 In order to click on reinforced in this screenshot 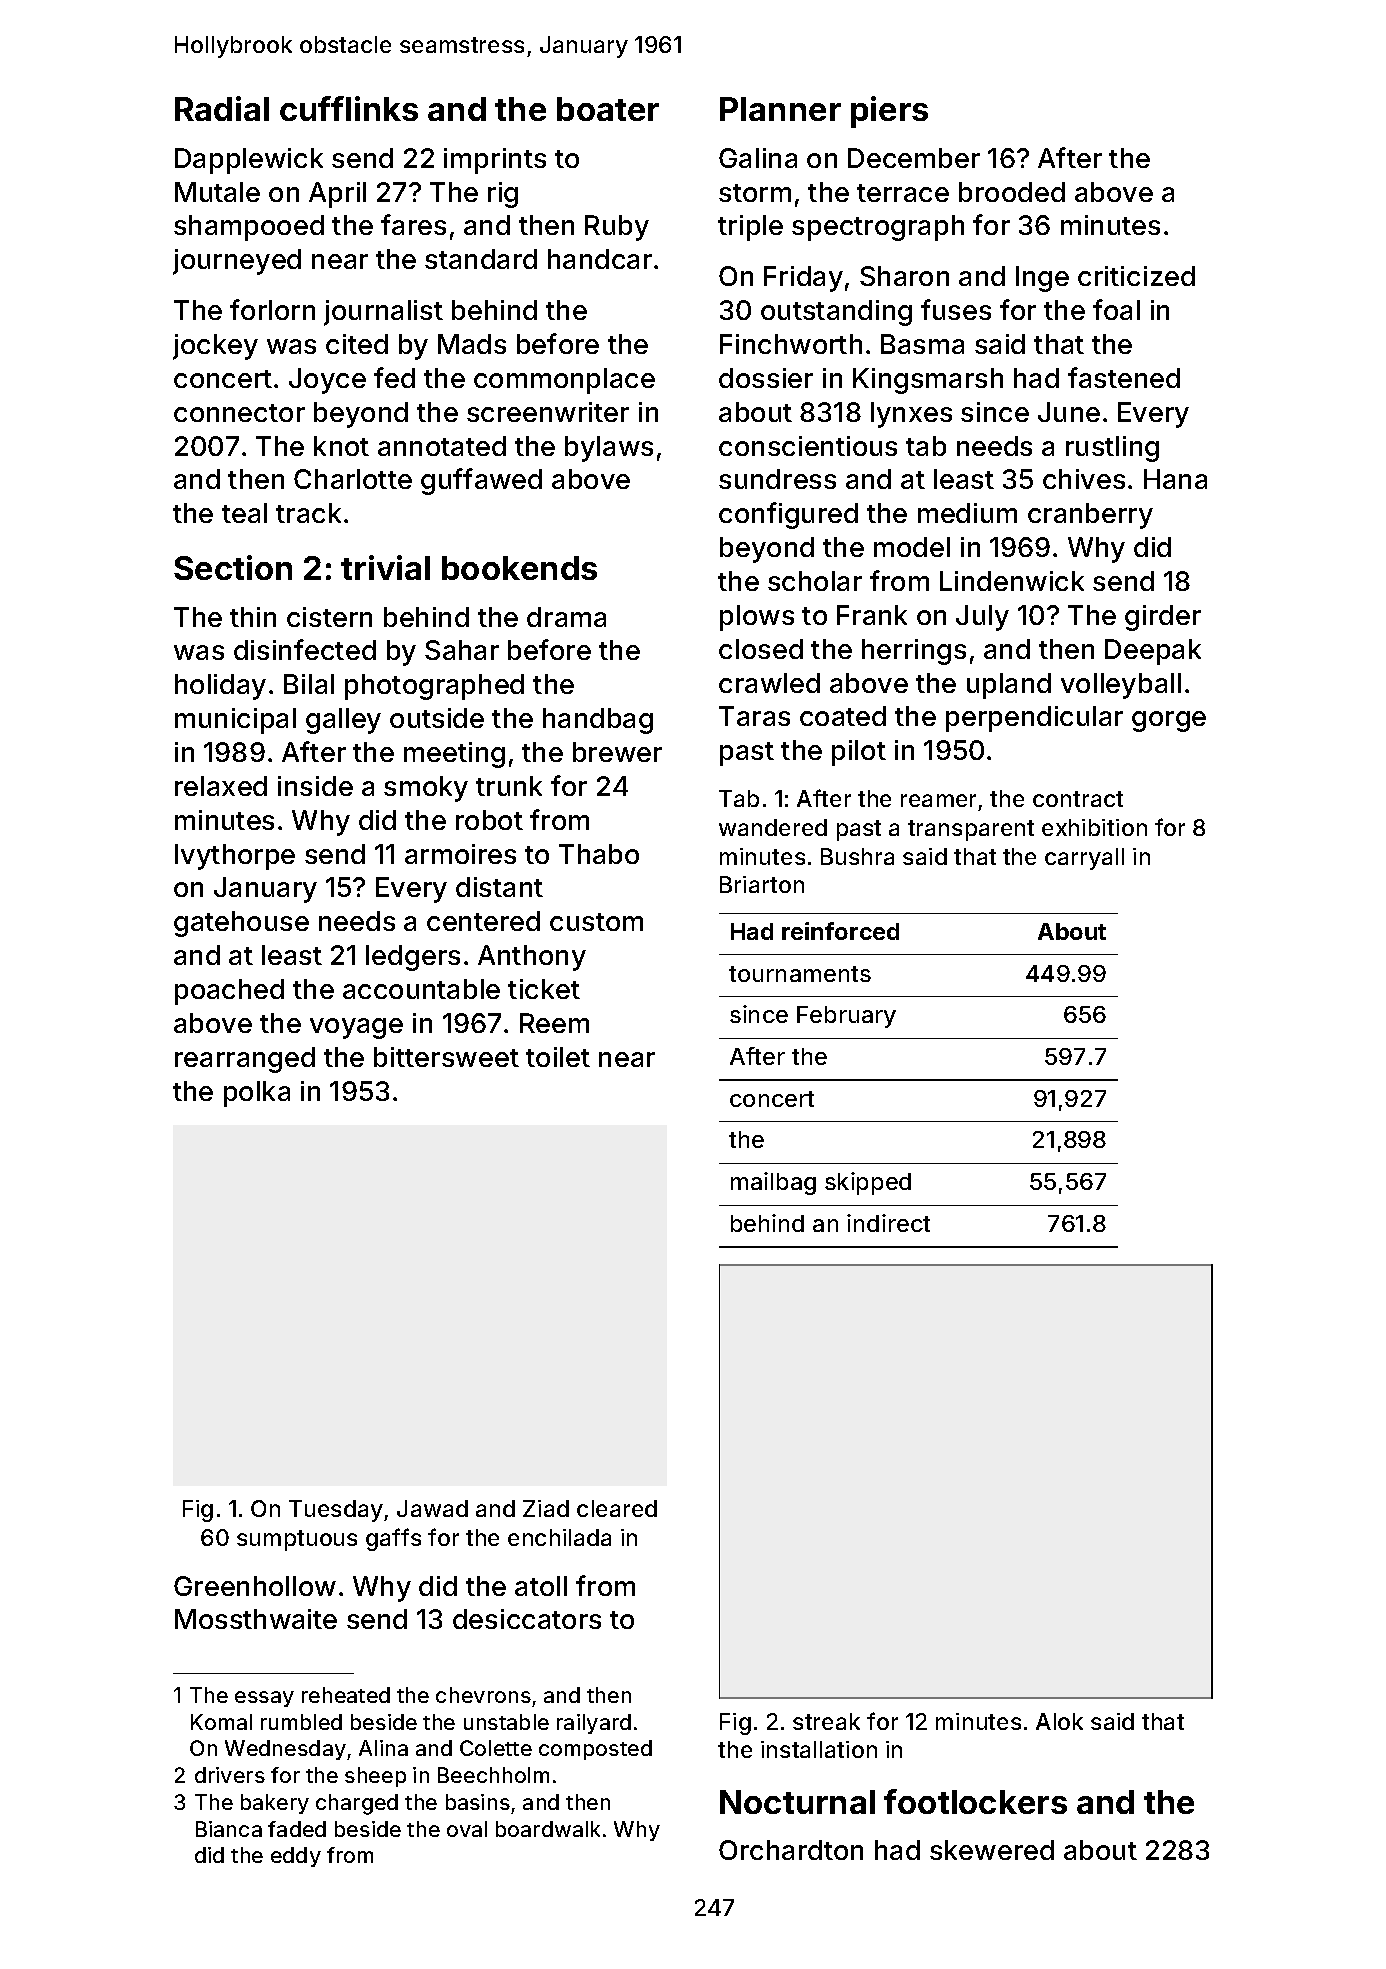, I will do `click(840, 931)`.
